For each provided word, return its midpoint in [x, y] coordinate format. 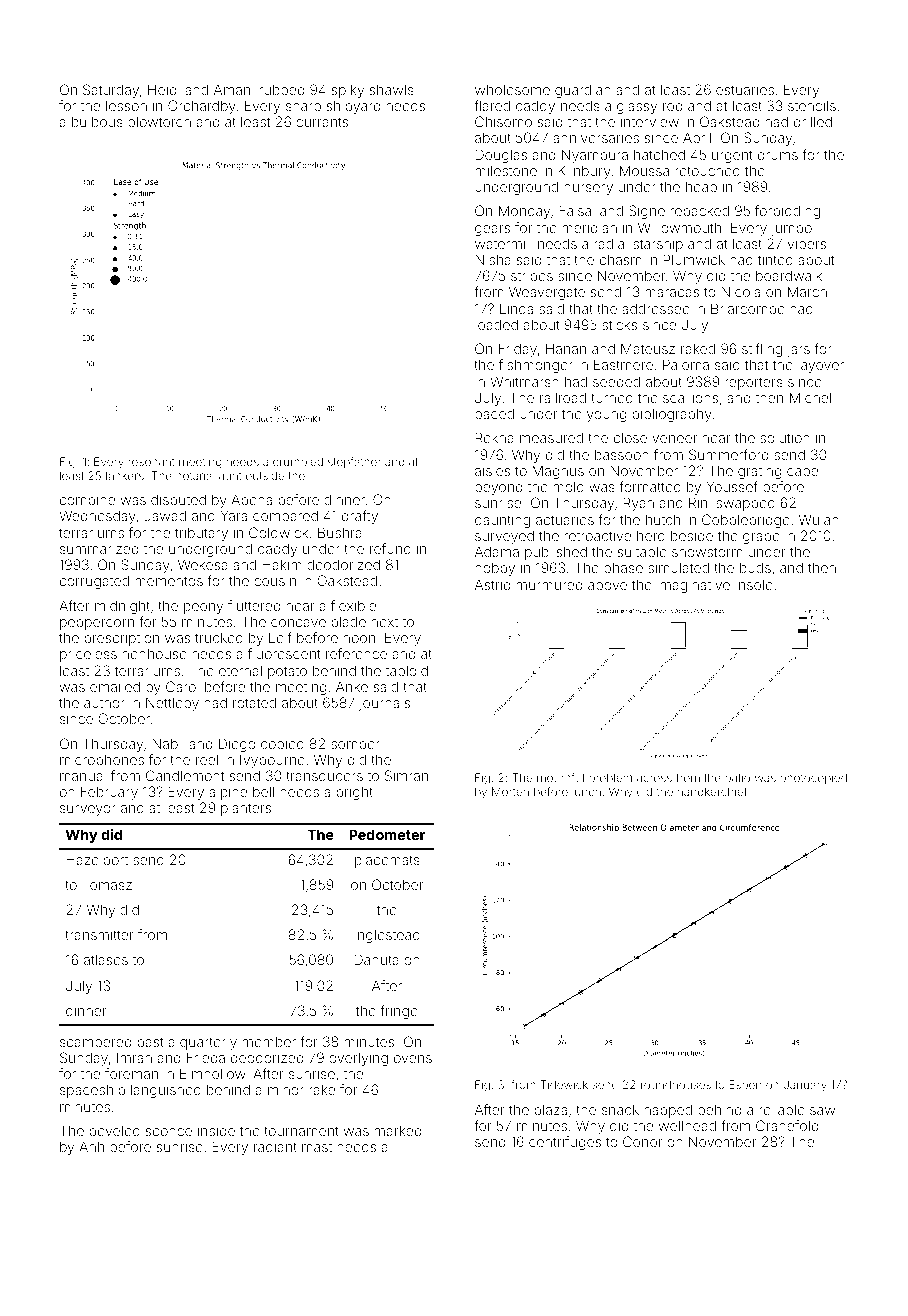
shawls [392, 89]
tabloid [407, 670]
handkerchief [712, 791]
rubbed [282, 89]
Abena [251, 499]
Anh [91, 1146]
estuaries [745, 89]
